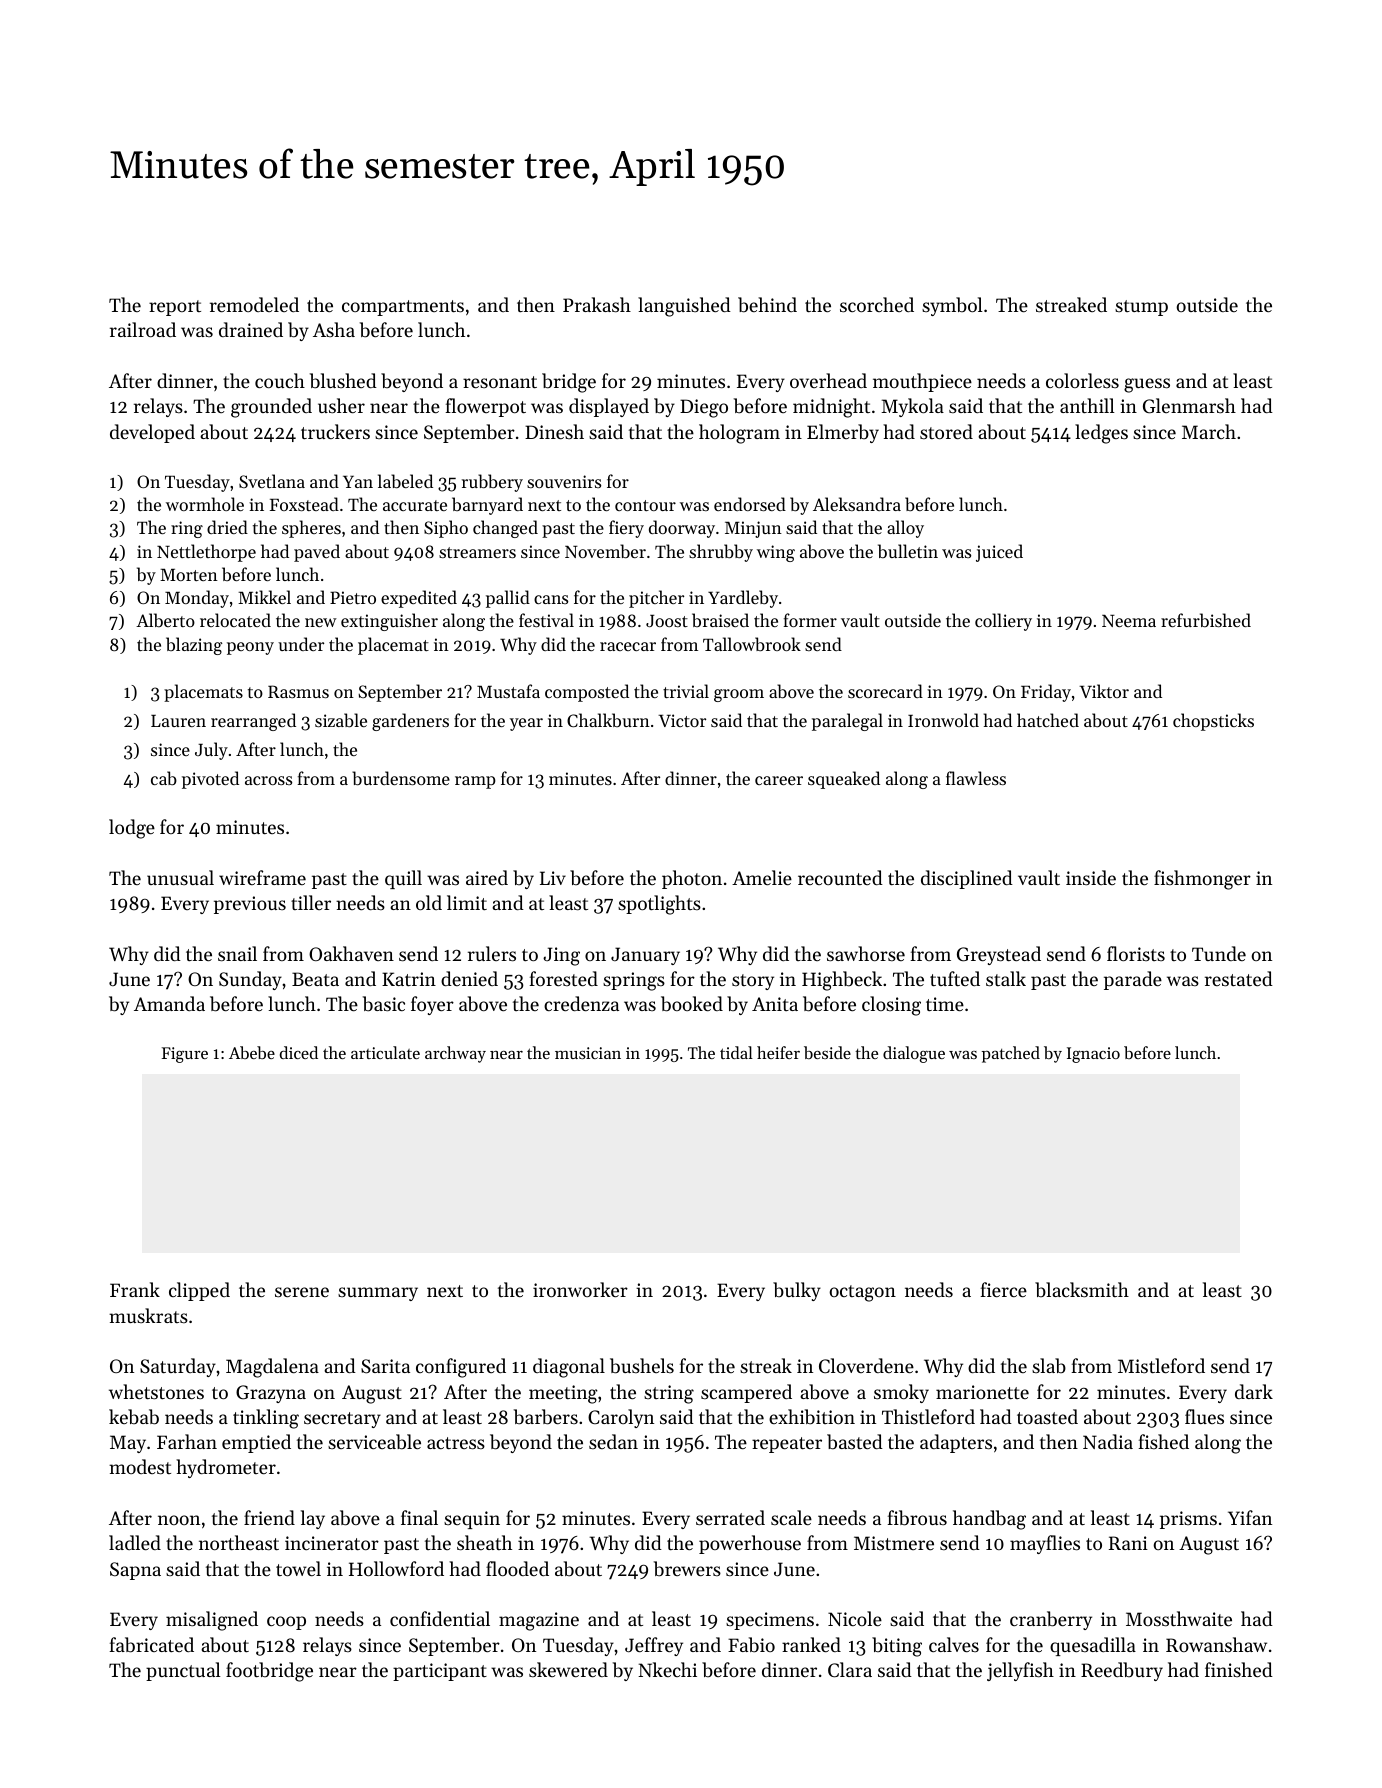 The width and height of the page is (1382, 1788). Describe the element at coordinates (169, 1003) in the page. I see `Amanda` at that location.
